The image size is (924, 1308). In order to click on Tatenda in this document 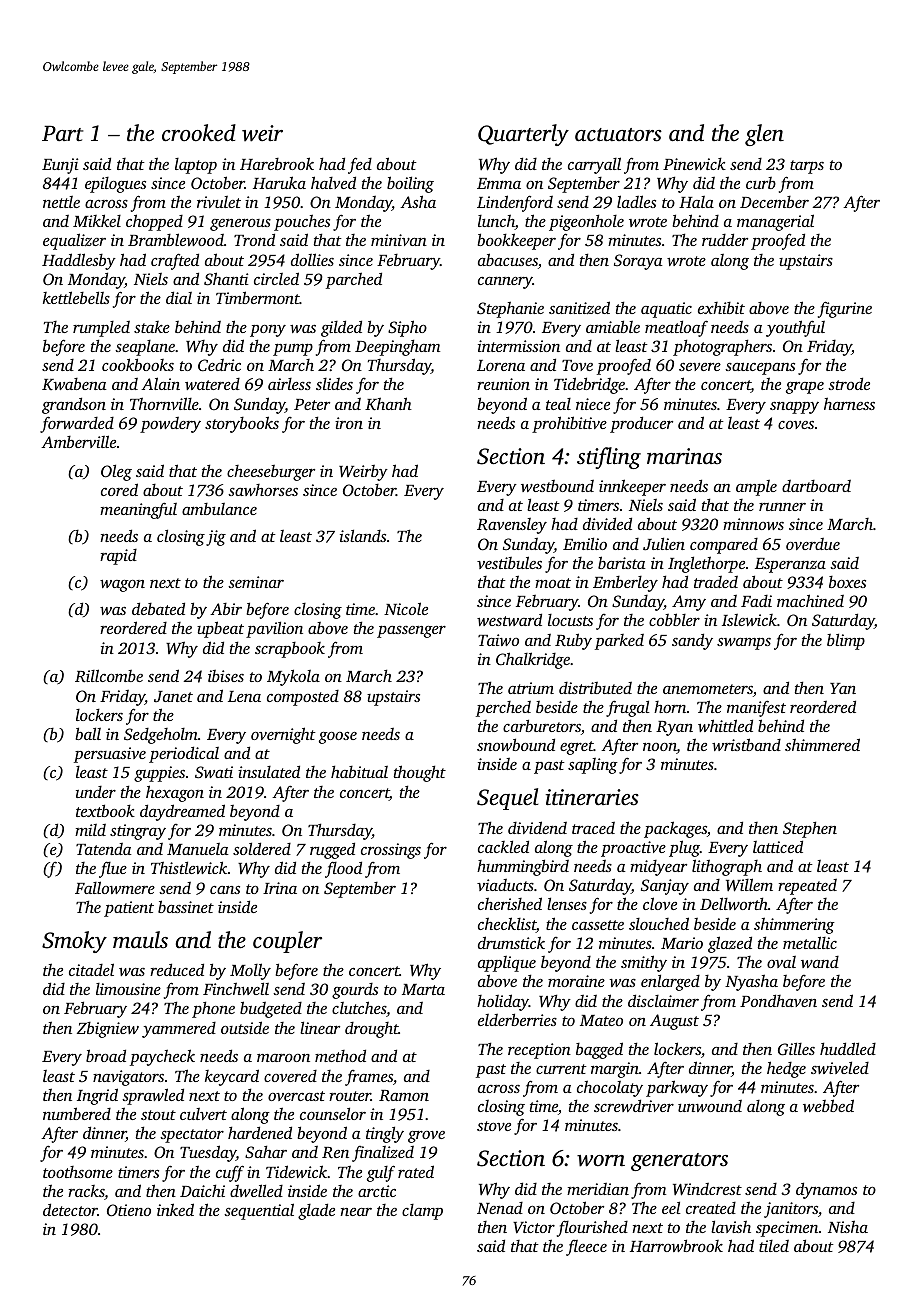, I will do `click(104, 849)`.
